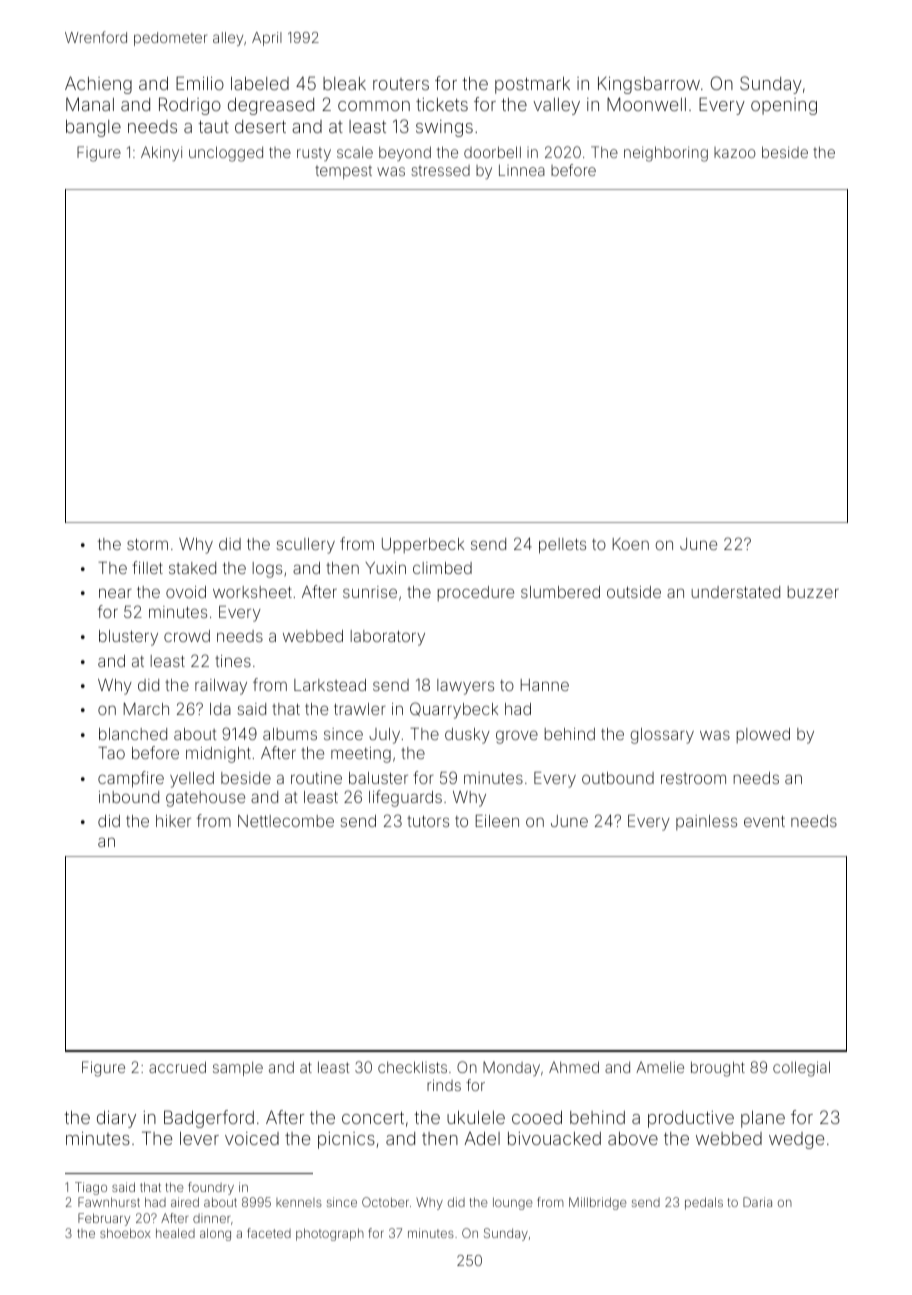  I want to click on near, so click(115, 593).
